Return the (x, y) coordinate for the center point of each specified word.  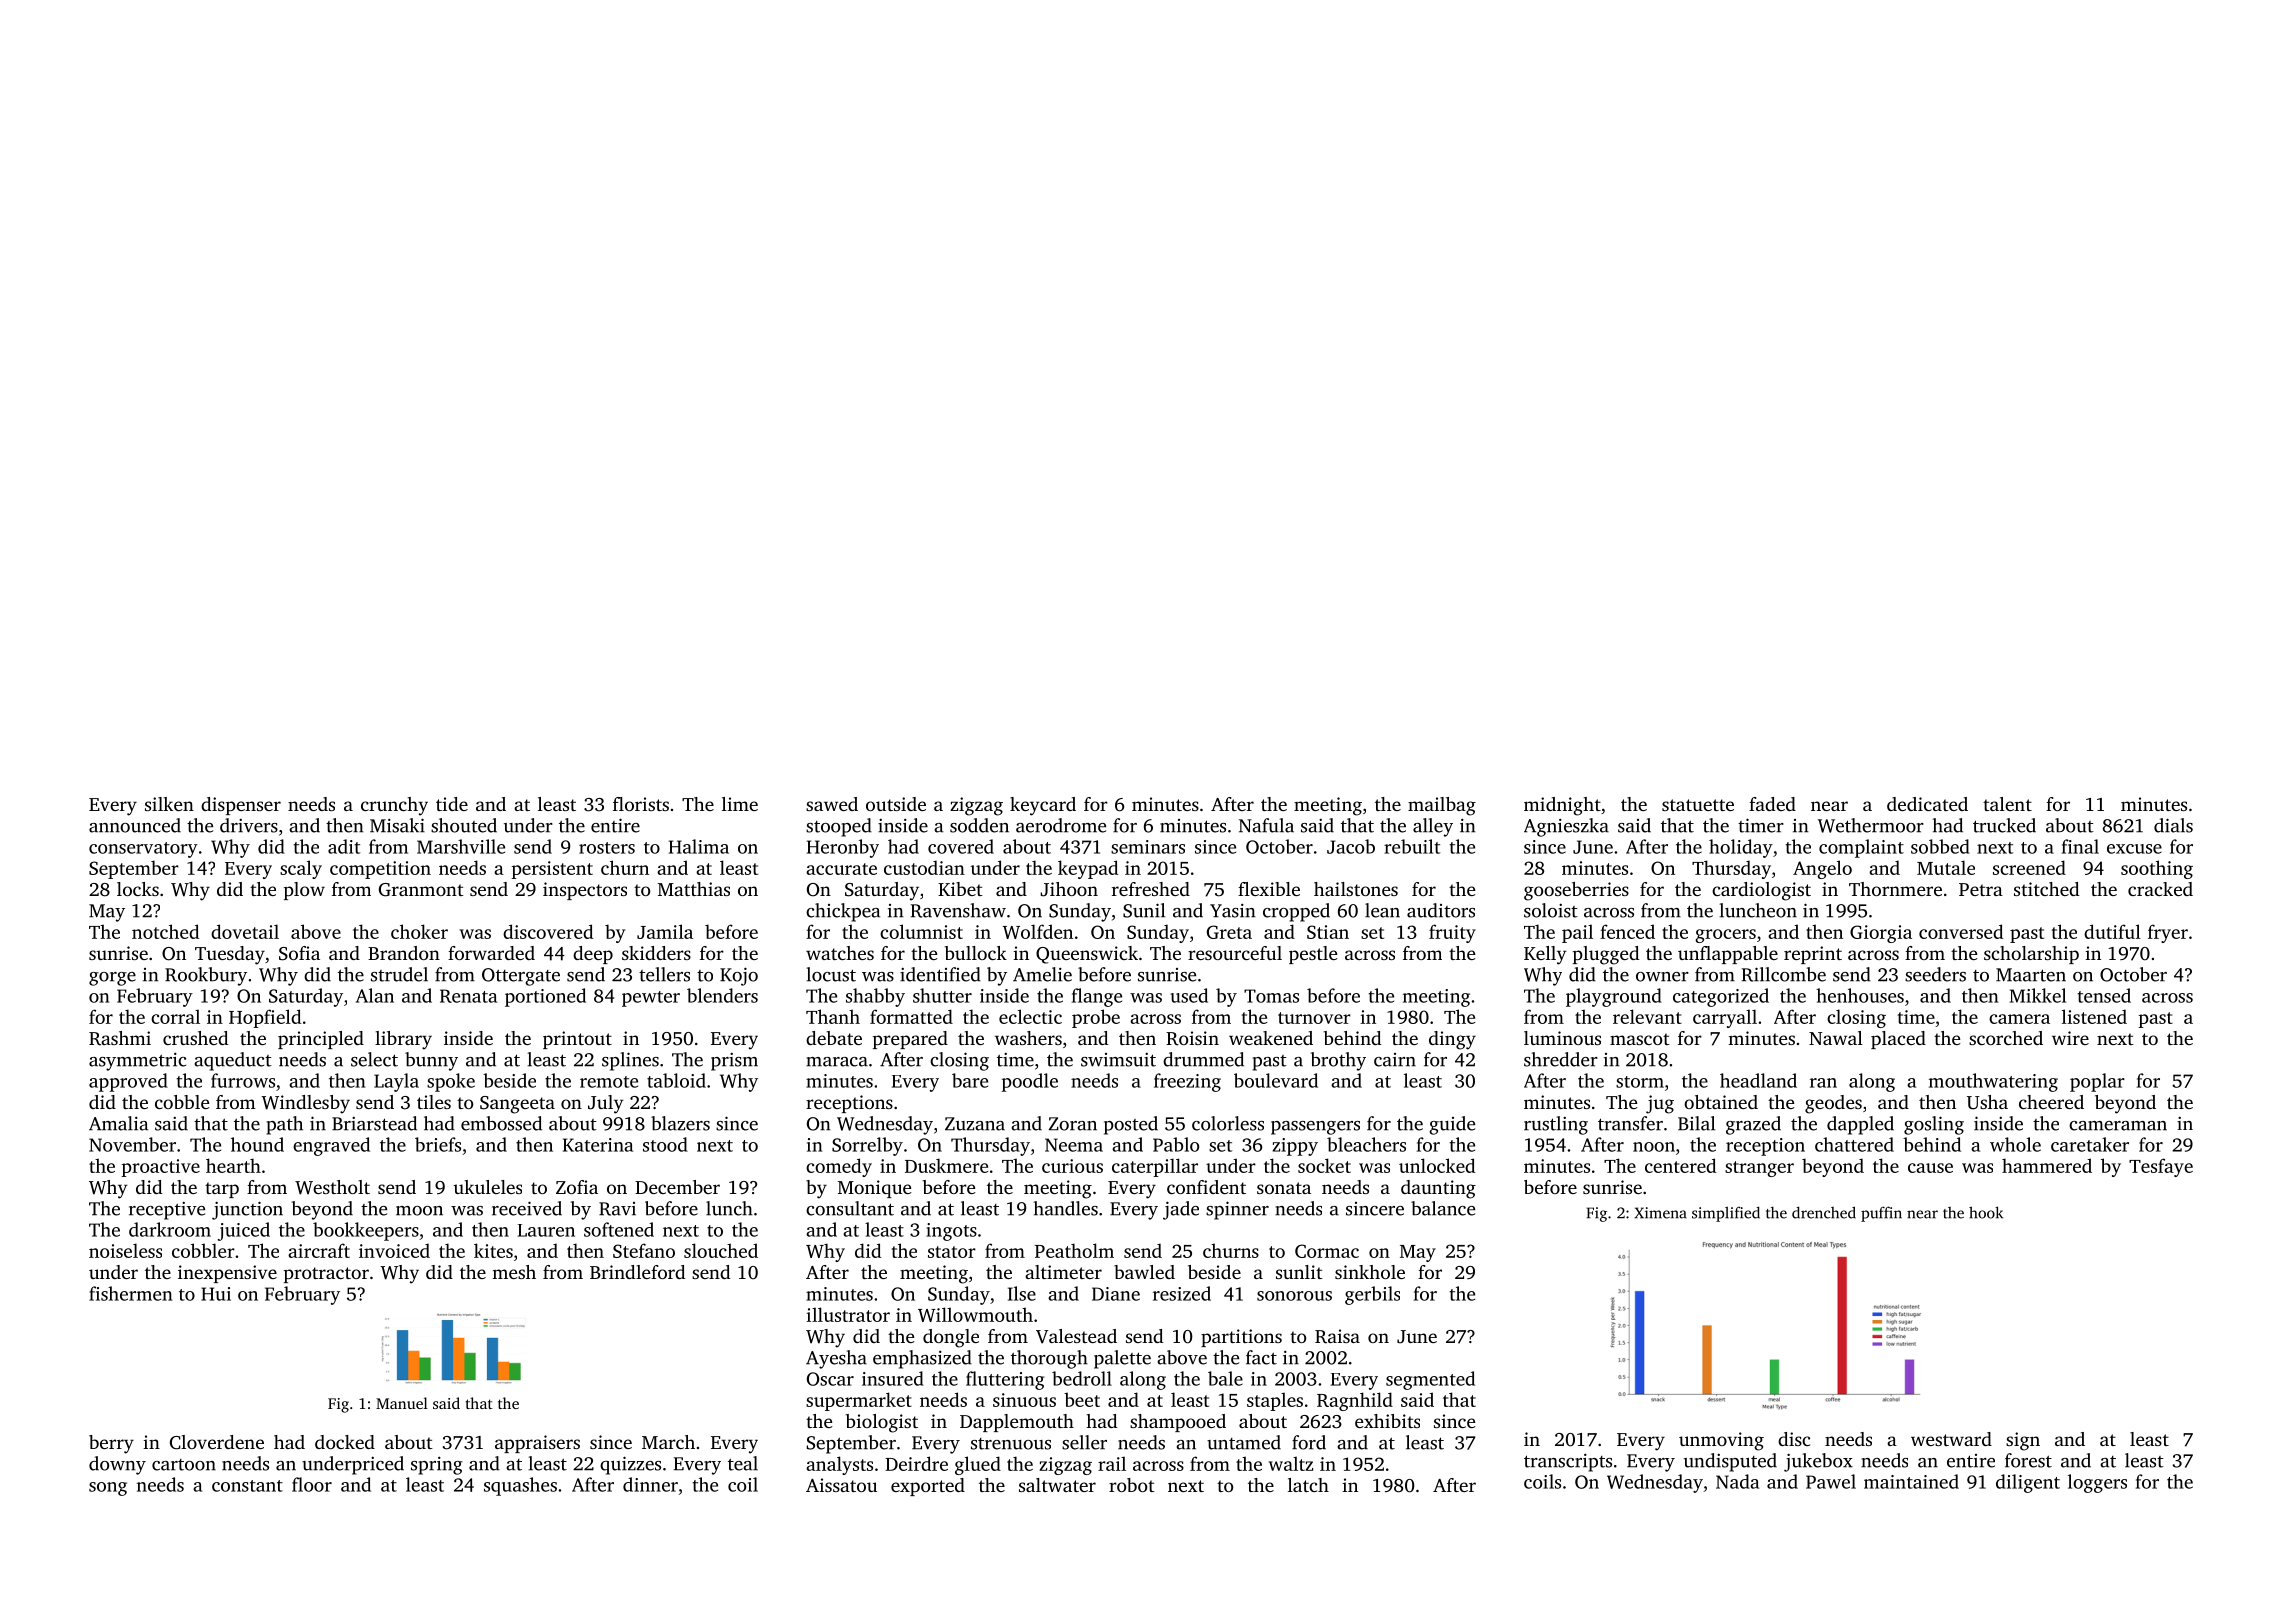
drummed (1203, 1059)
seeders (1935, 974)
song (108, 1489)
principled (321, 1040)
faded (1772, 804)
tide (452, 804)
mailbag (1442, 806)
